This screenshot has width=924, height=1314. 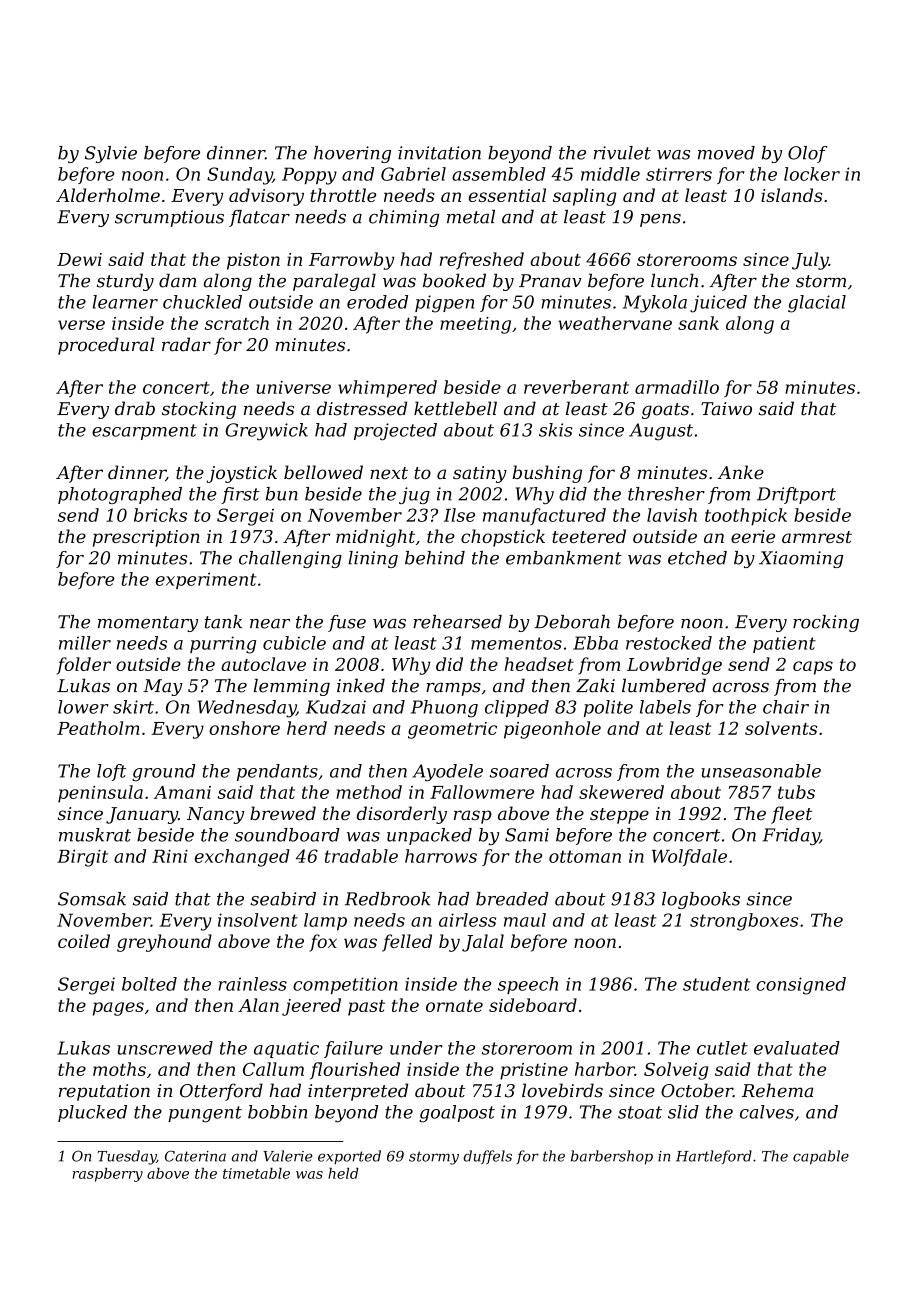 What do you see at coordinates (199, 410) in the screenshot?
I see `stocking` at bounding box center [199, 410].
